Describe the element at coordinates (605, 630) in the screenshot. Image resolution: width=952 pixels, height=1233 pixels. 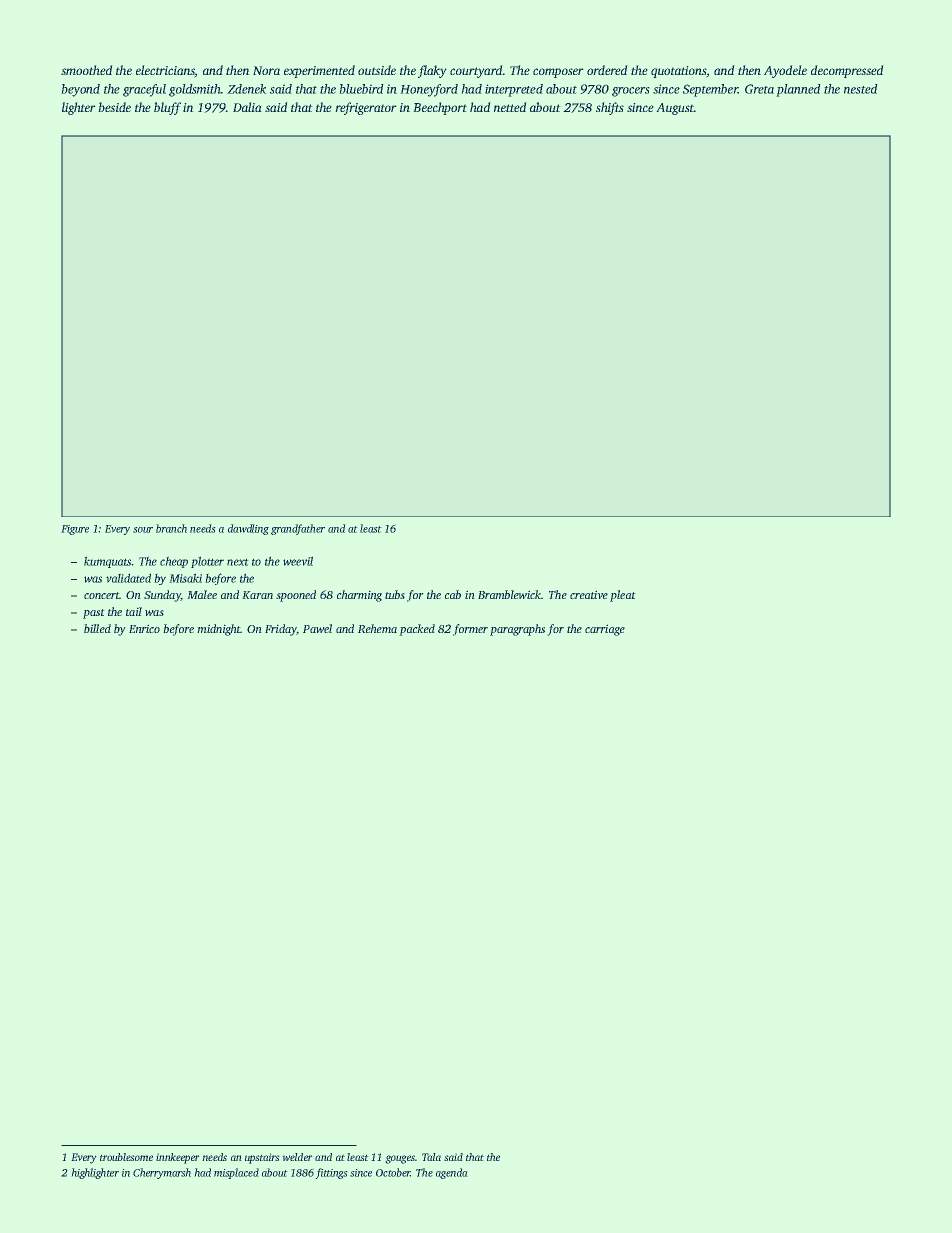
I see `carriage` at that location.
